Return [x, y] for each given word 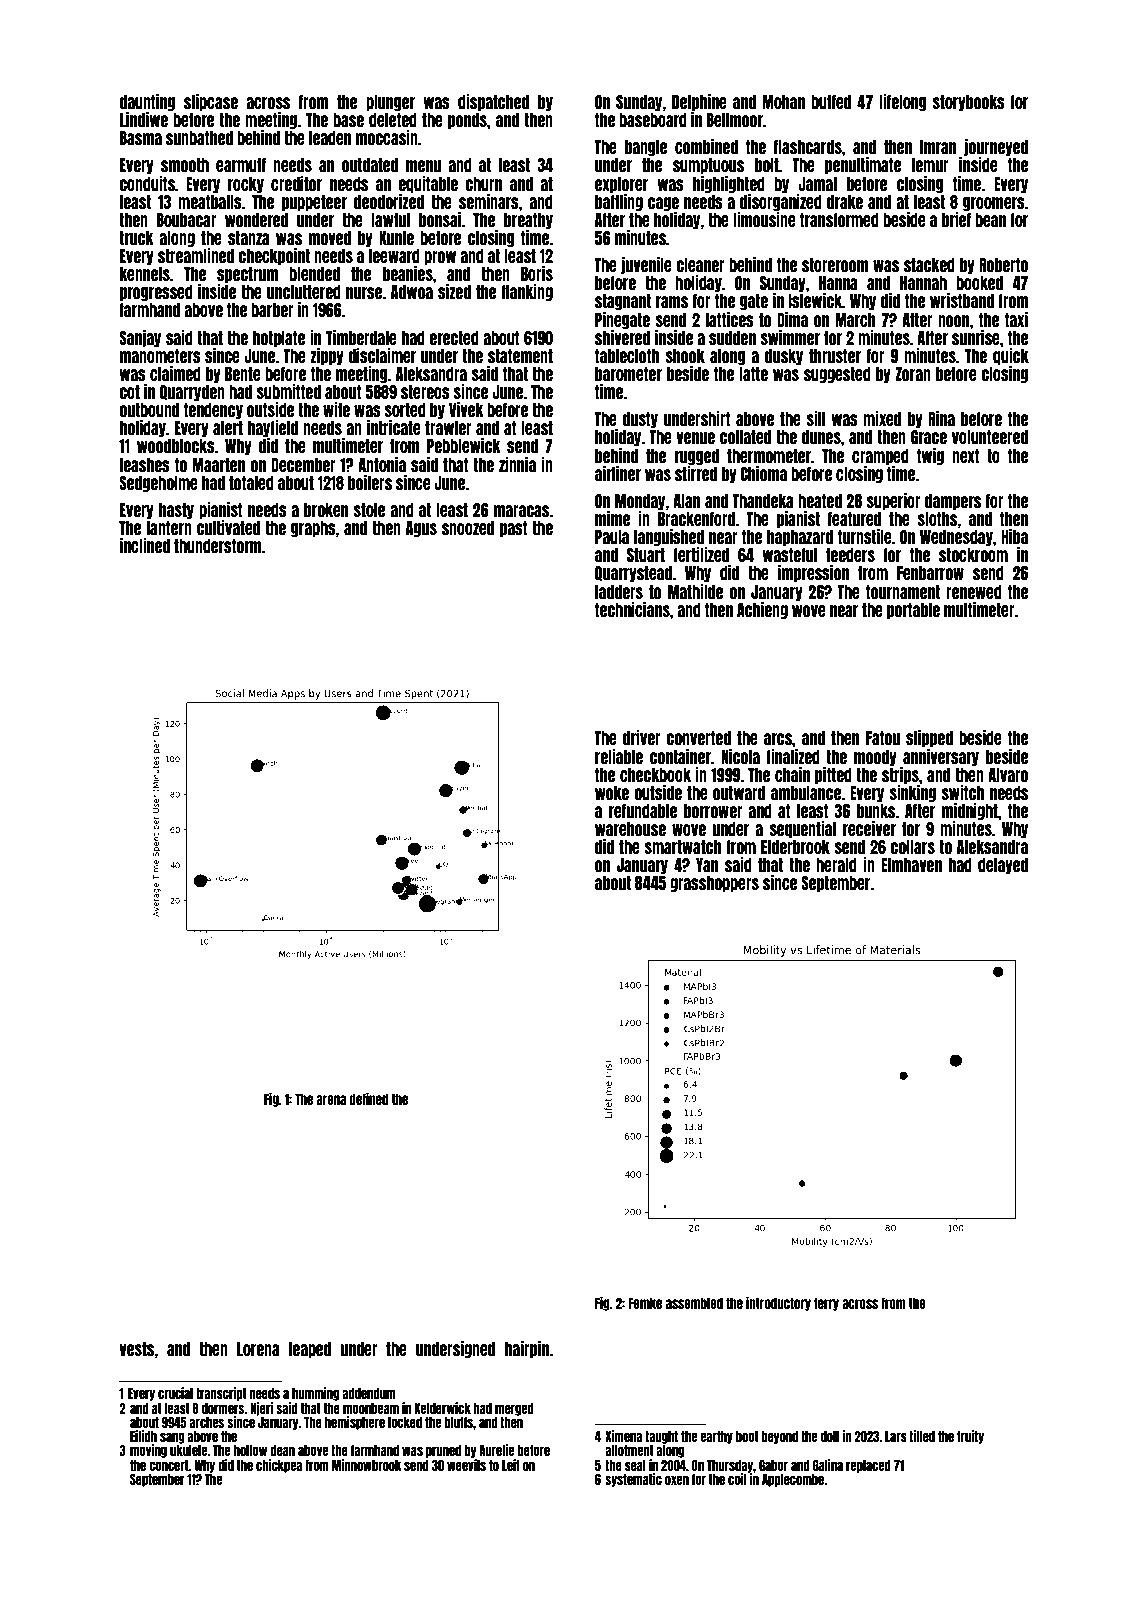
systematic [633, 1480]
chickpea [279, 1466]
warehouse [630, 829]
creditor [296, 183]
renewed [974, 592]
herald [836, 865]
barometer [628, 374]
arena [331, 1100]
